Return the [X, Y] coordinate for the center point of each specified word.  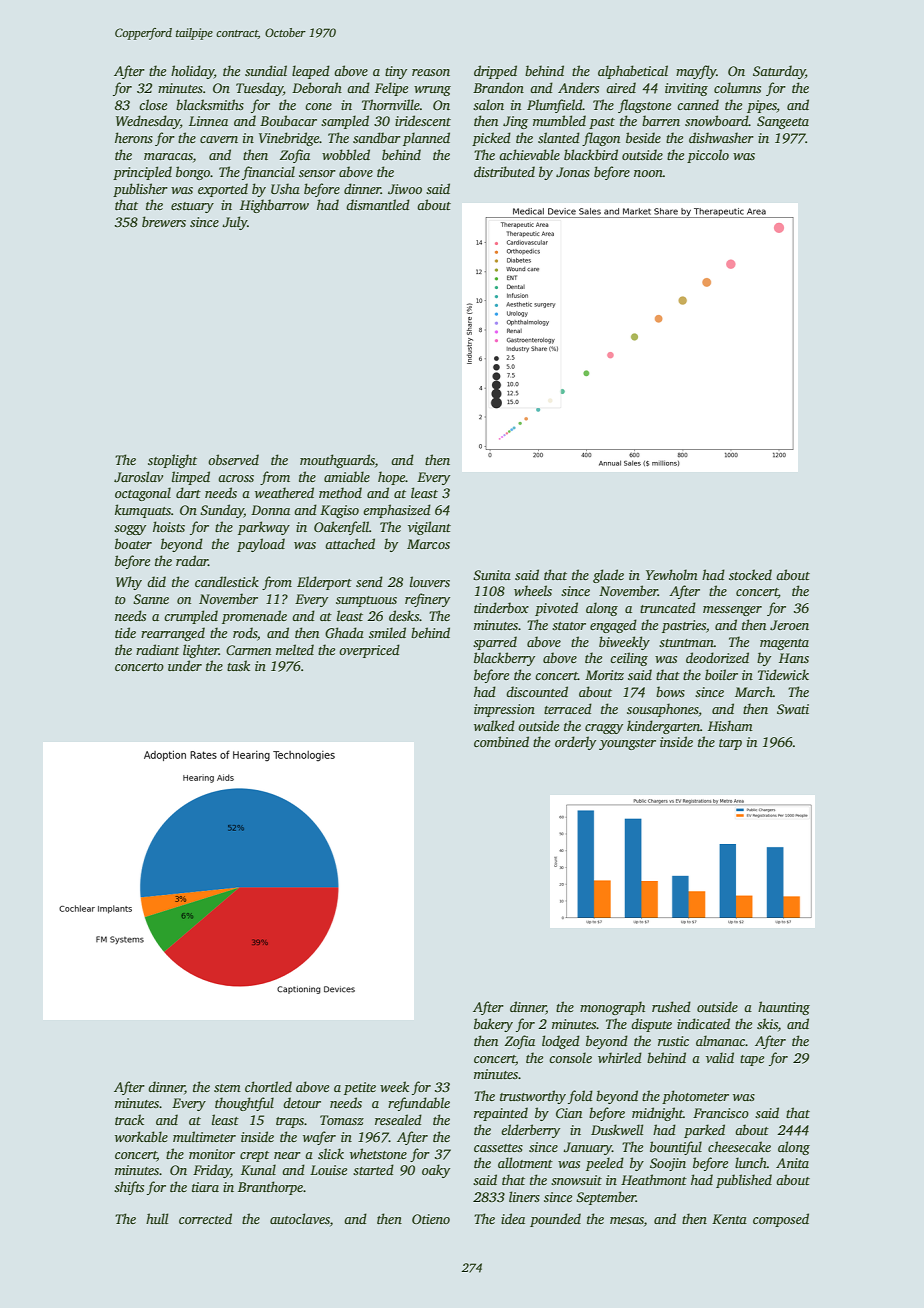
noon [648, 173]
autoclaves [300, 1218]
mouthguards [337, 461]
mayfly [696, 72]
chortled [268, 1086]
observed [233, 459]
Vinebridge [289, 139]
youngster [627, 744]
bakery [493, 1025]
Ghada [344, 632]
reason [431, 72]
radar [192, 560]
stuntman [686, 643]
